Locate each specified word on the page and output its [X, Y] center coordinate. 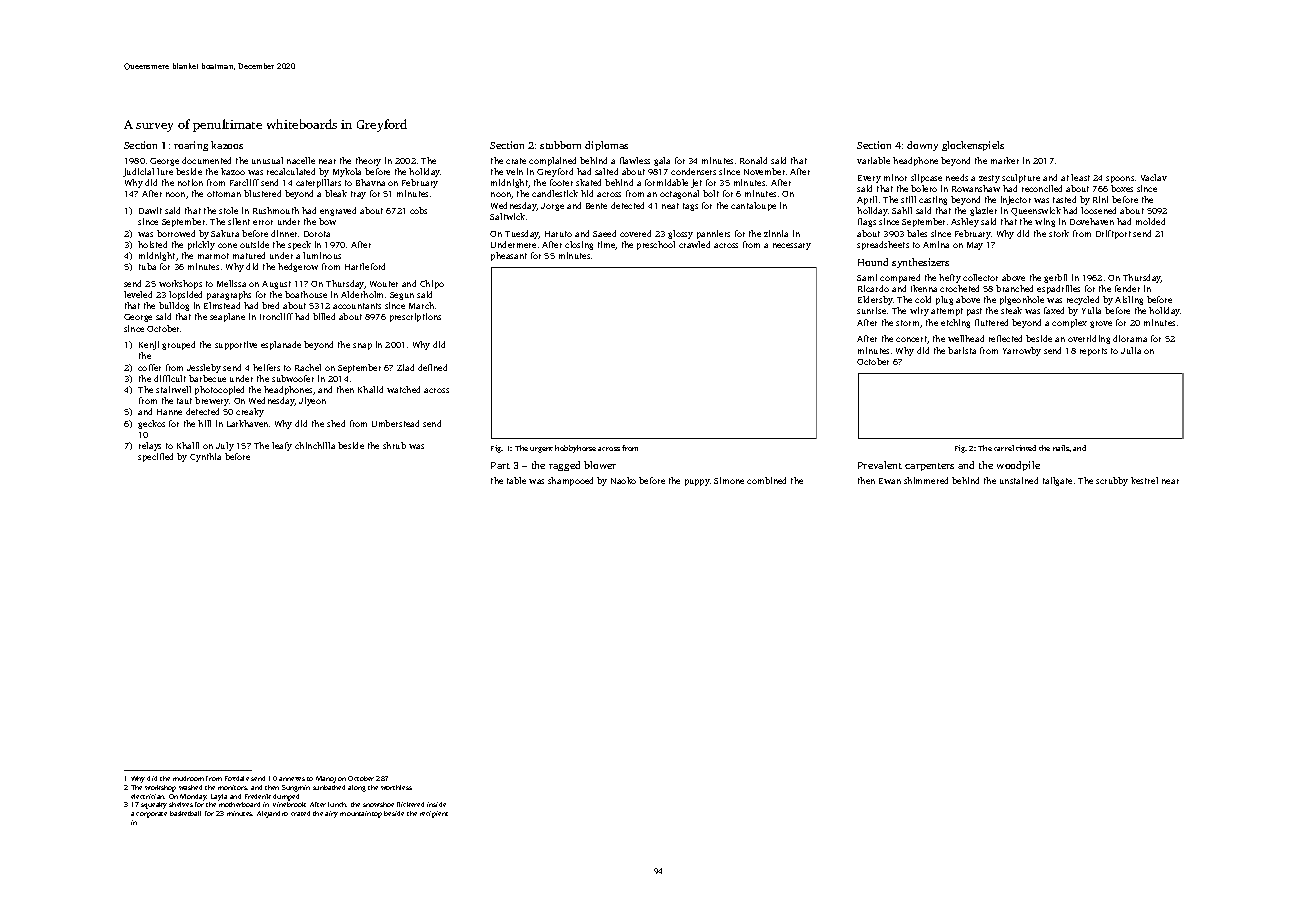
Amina [936, 244]
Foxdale [237, 778]
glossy [680, 234]
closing [579, 245]
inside [436, 804]
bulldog [174, 306]
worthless [396, 787]
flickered [410, 804]
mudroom [188, 778]
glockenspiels [973, 146]
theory [368, 161]
